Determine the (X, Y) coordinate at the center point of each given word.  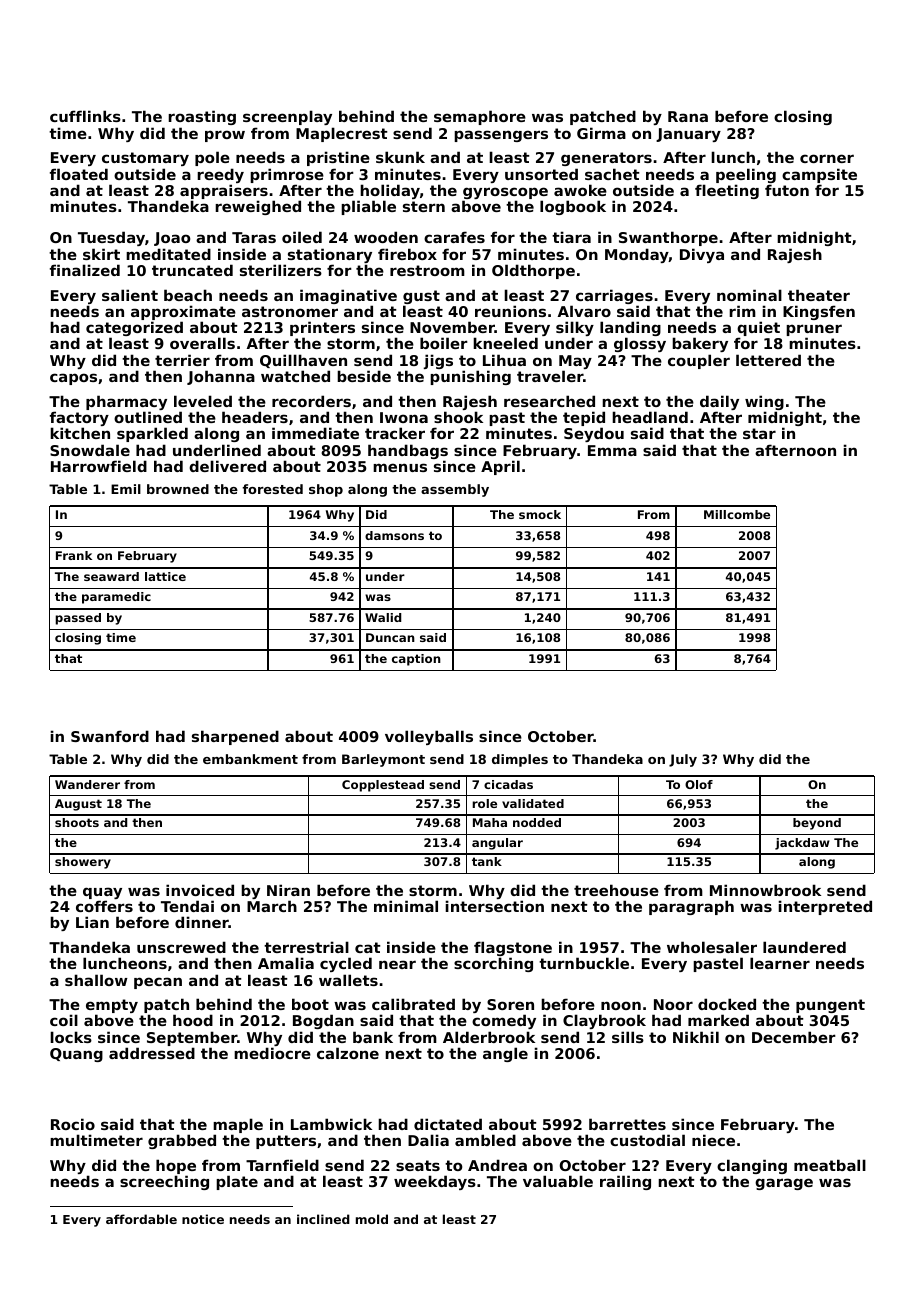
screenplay (287, 117)
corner (827, 158)
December (794, 1037)
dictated (448, 1124)
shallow (96, 980)
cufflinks (85, 116)
